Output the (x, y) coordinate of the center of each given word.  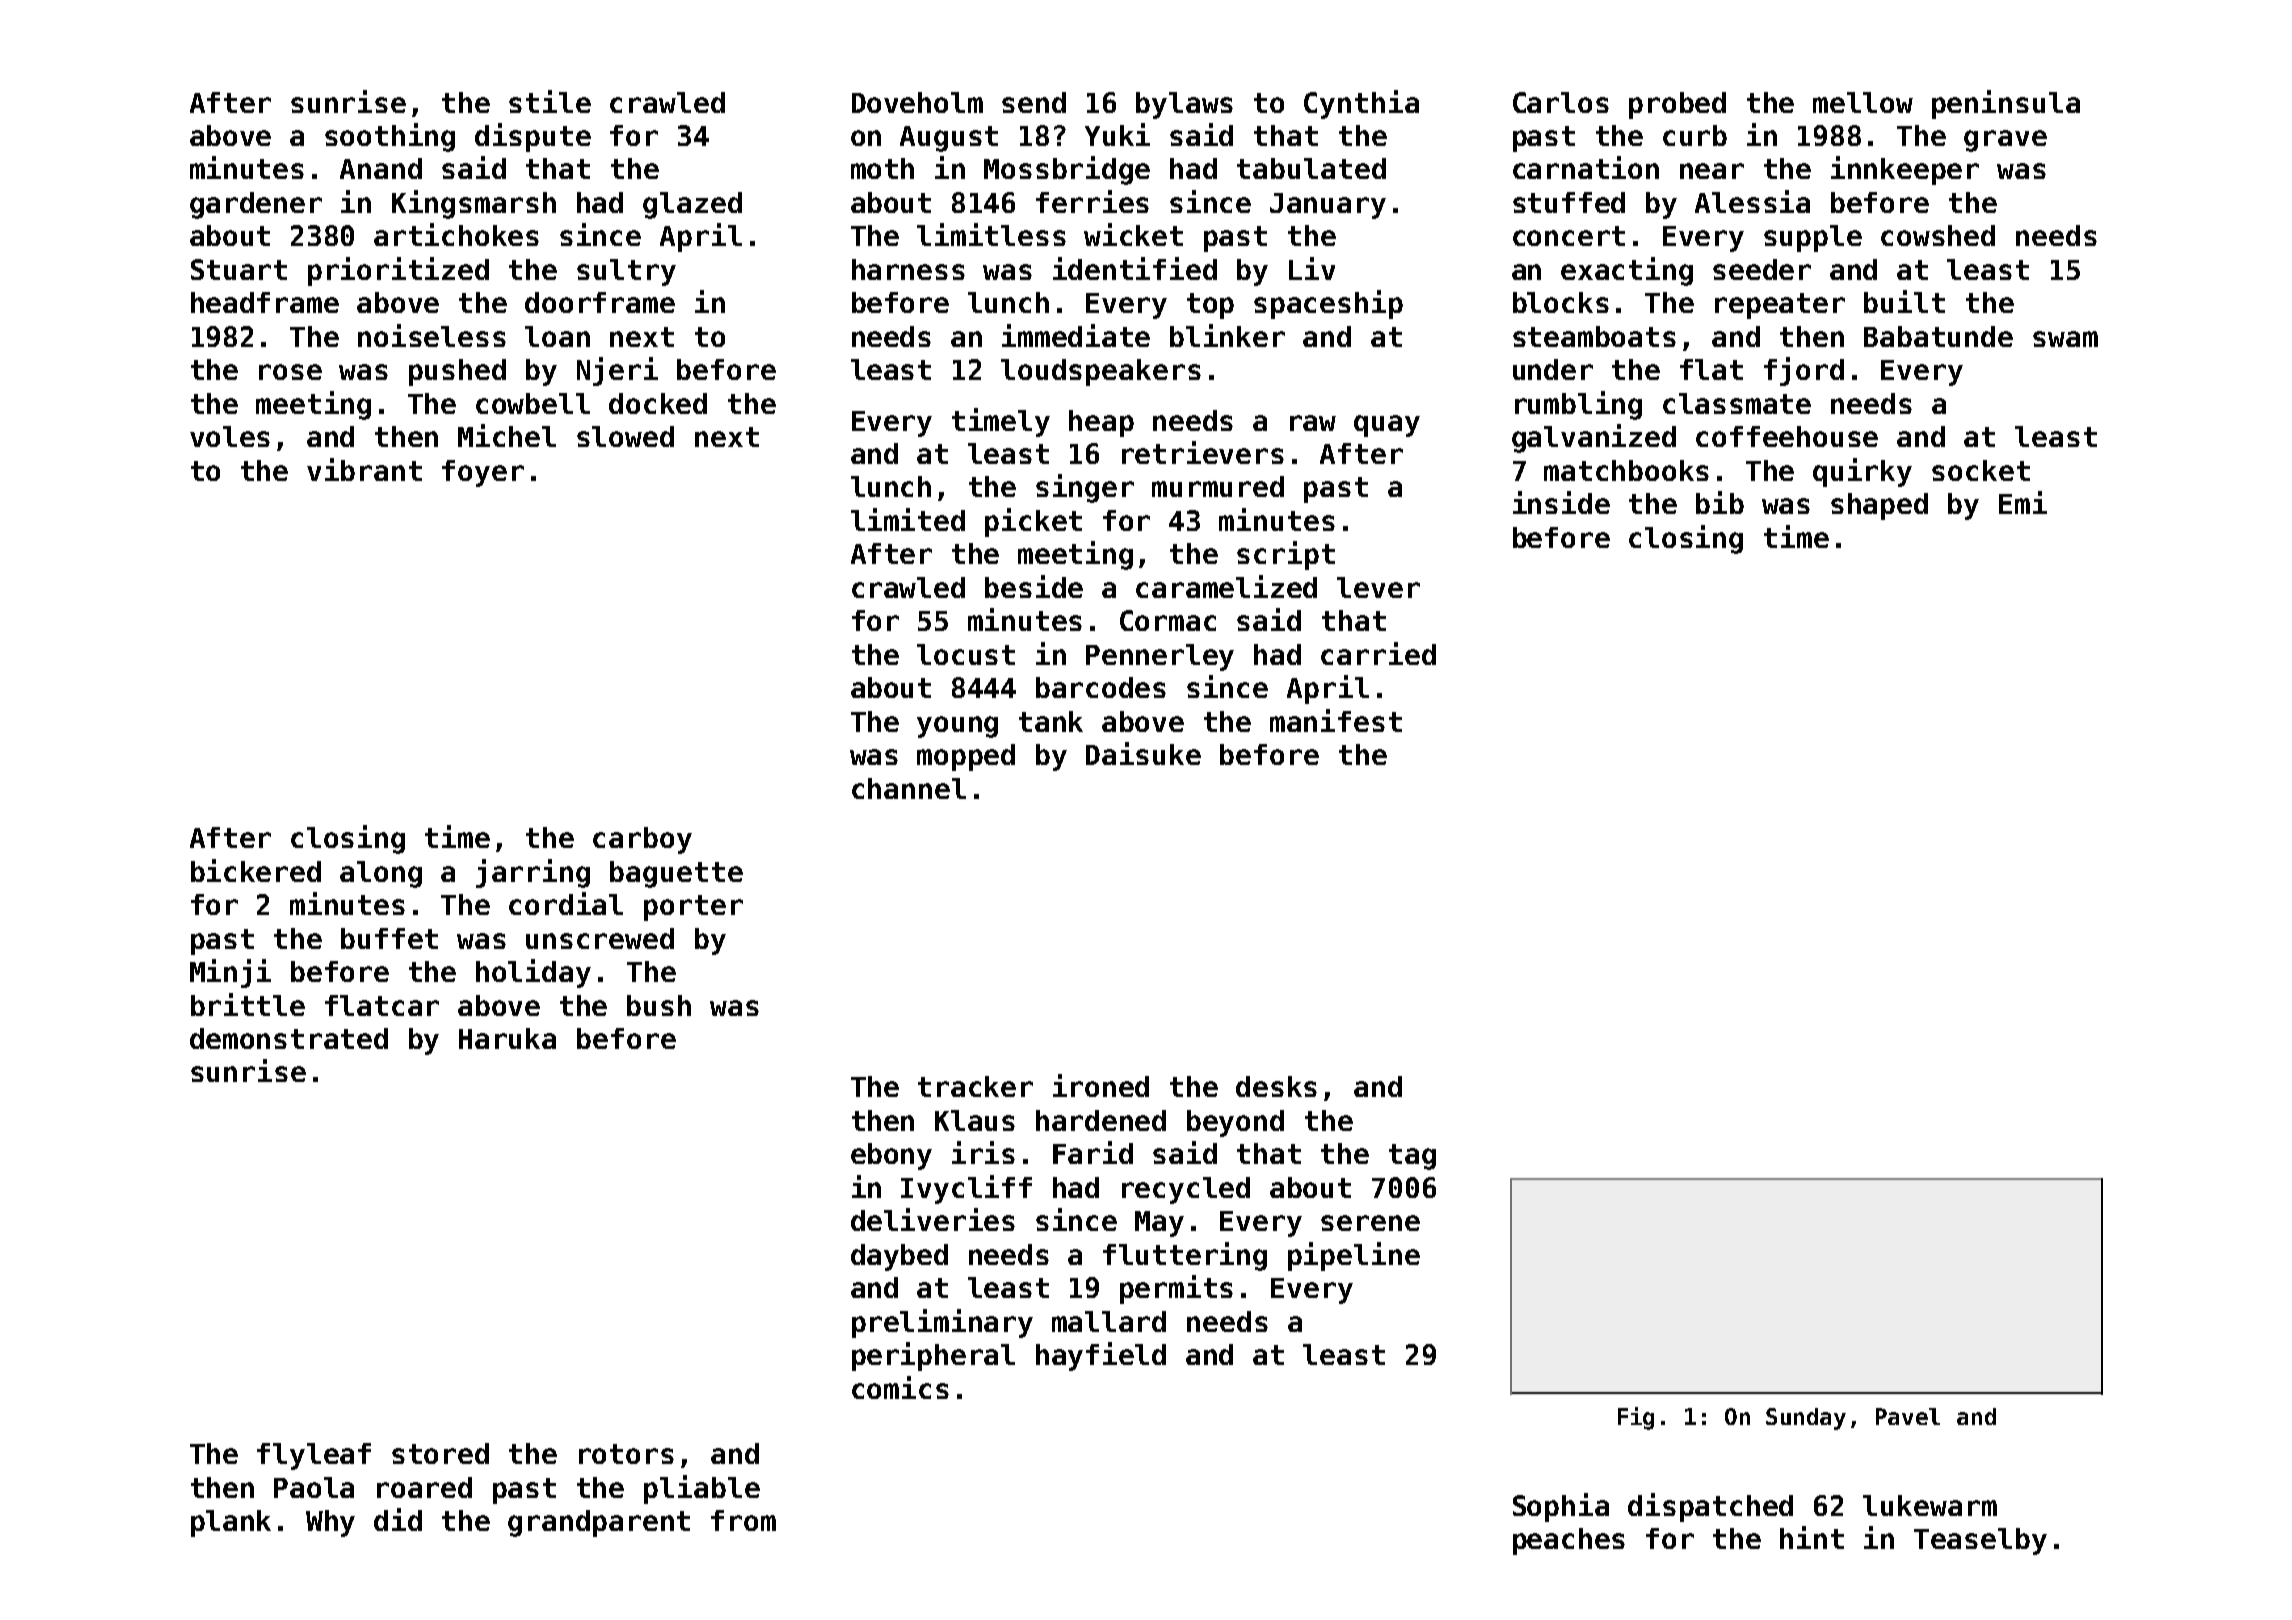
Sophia (1561, 1507)
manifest (1336, 720)
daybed (899, 1257)
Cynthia (1361, 104)
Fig (1636, 1418)
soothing (390, 137)
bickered (256, 870)
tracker (975, 1086)
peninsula (2006, 104)
